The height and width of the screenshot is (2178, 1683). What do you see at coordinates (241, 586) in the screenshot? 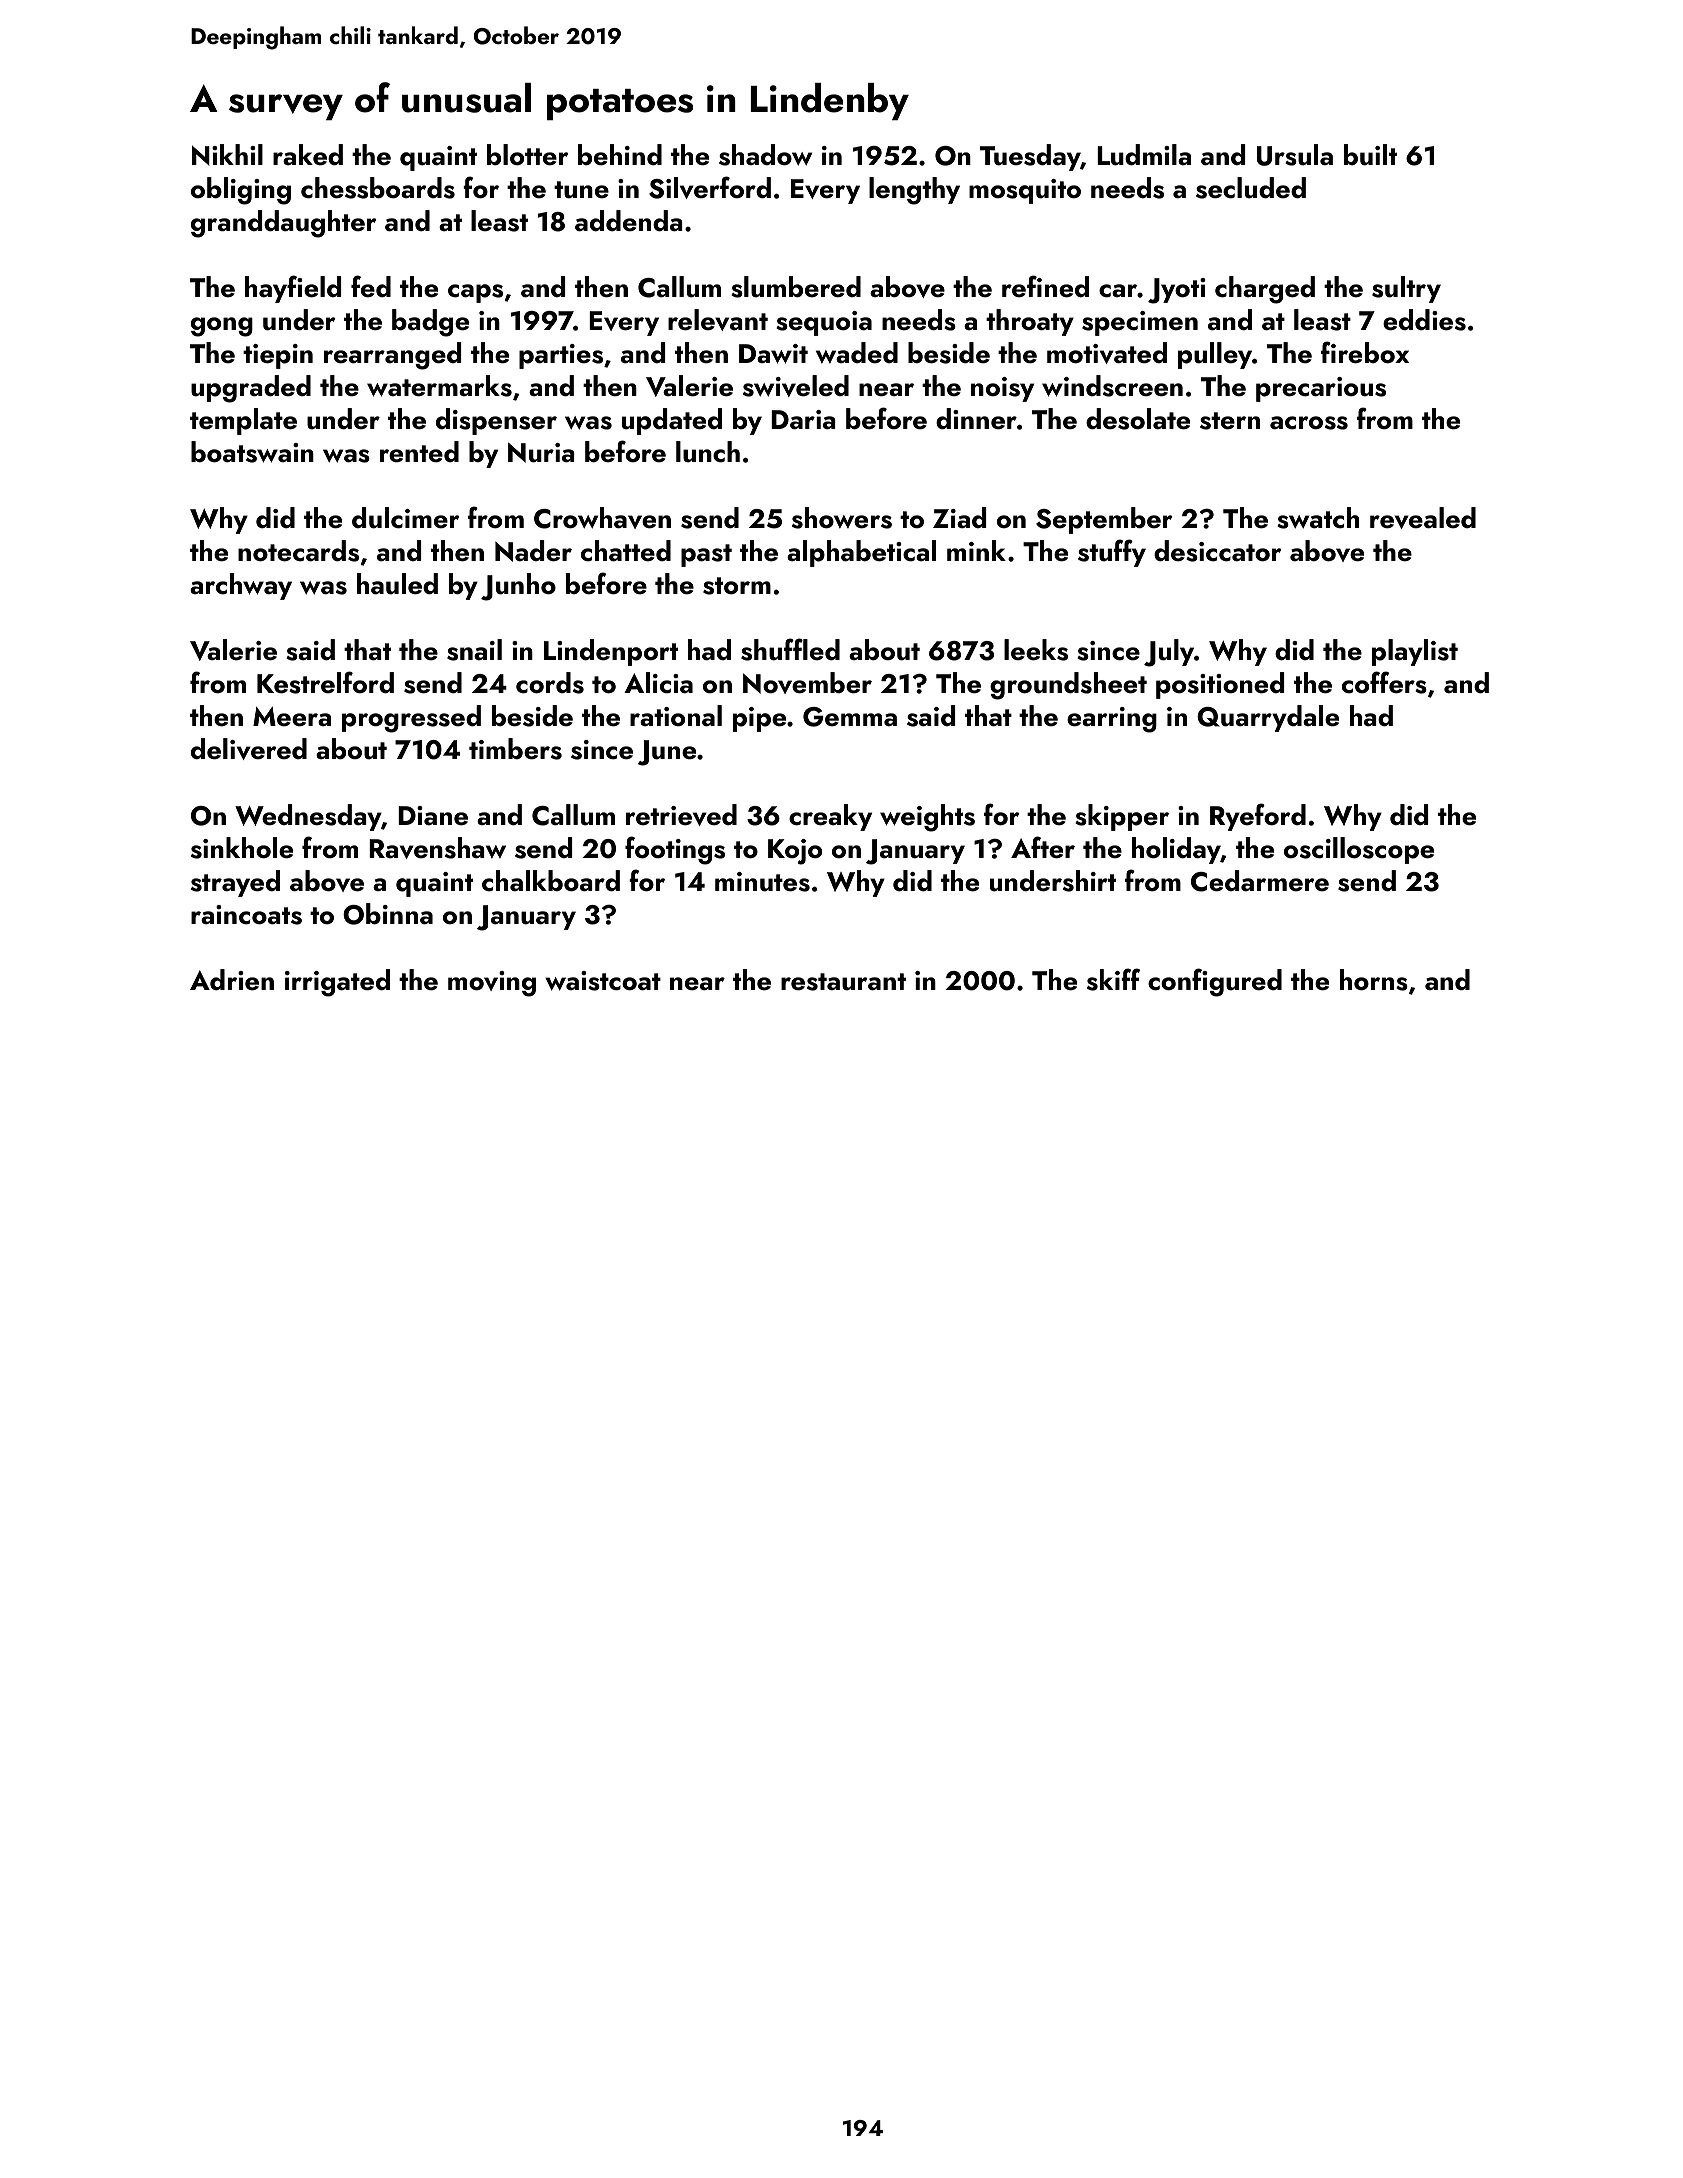
I see `archway` at bounding box center [241, 586].
